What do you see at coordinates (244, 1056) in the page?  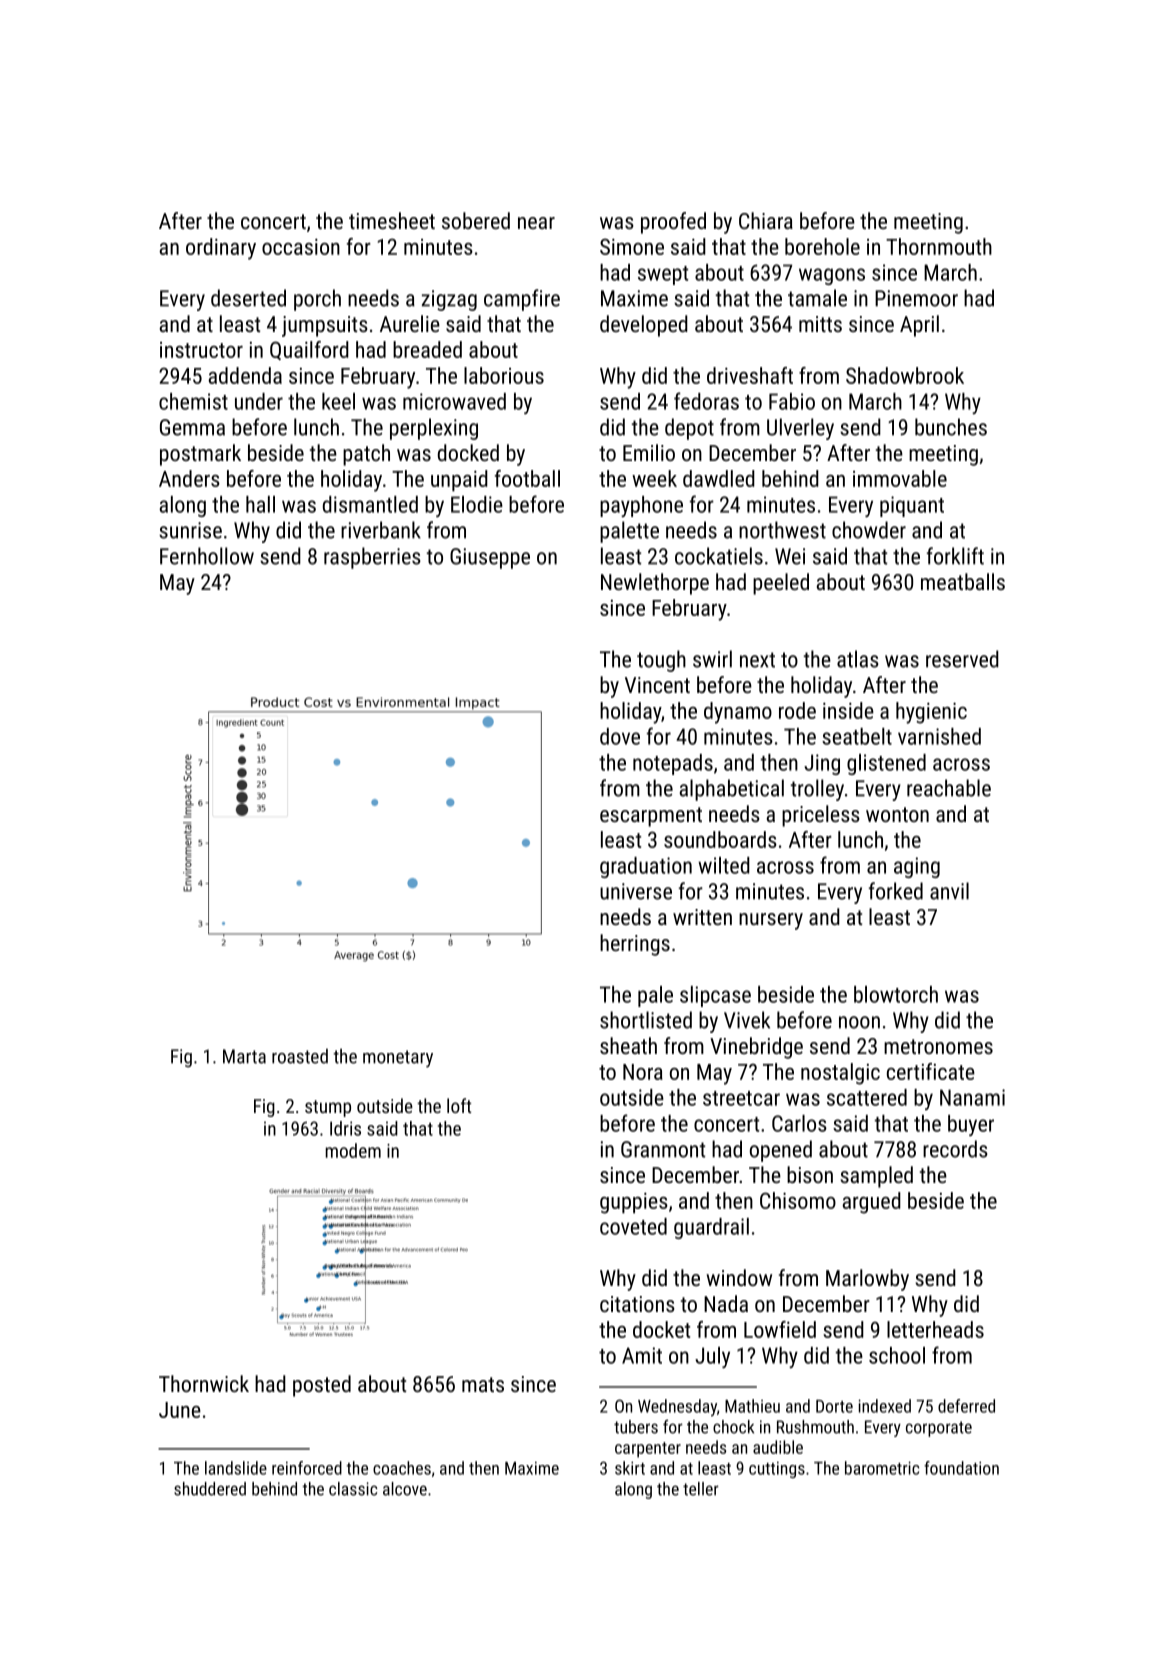 I see `Marta` at bounding box center [244, 1056].
